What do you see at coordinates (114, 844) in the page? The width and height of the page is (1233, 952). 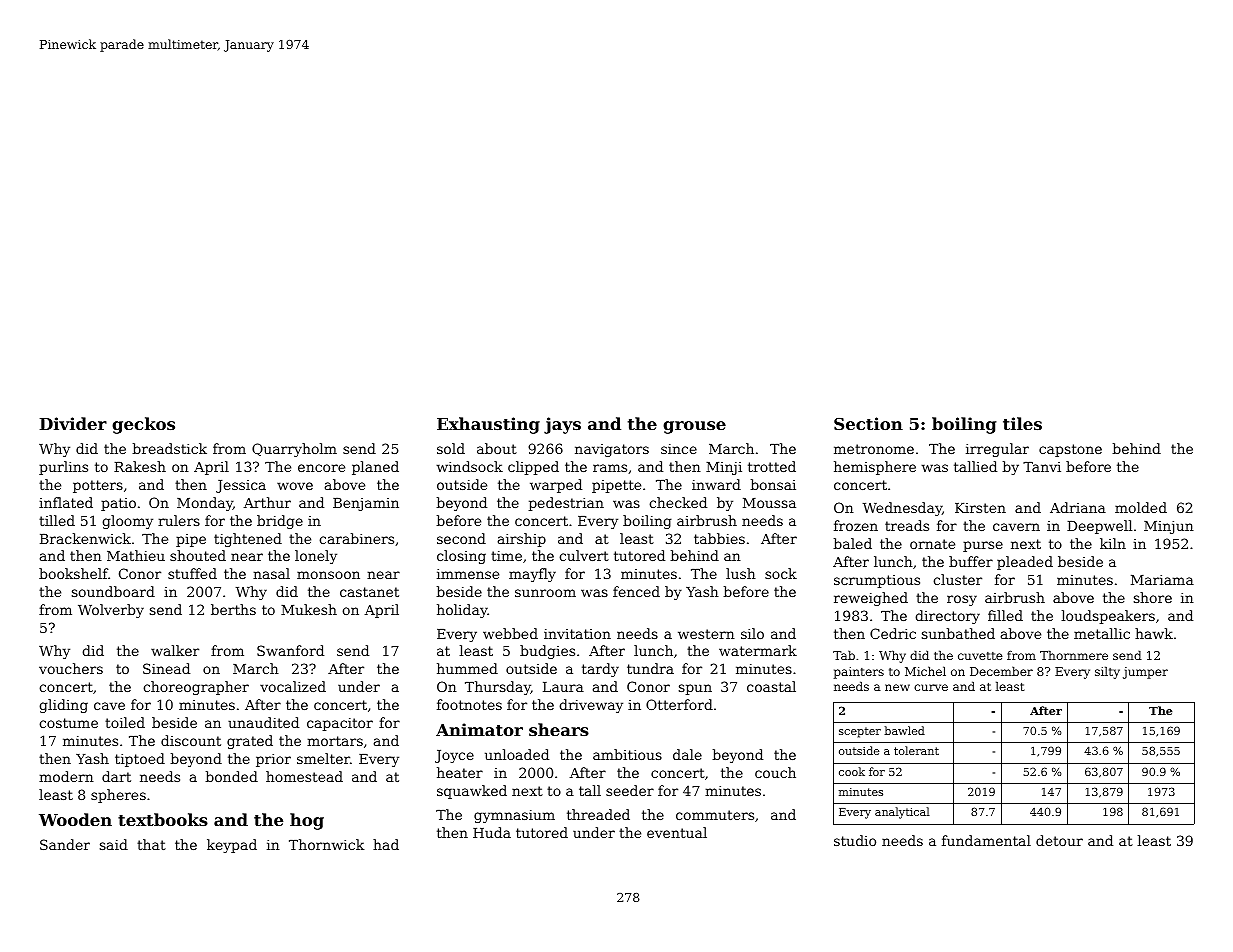 I see `said` at bounding box center [114, 844].
